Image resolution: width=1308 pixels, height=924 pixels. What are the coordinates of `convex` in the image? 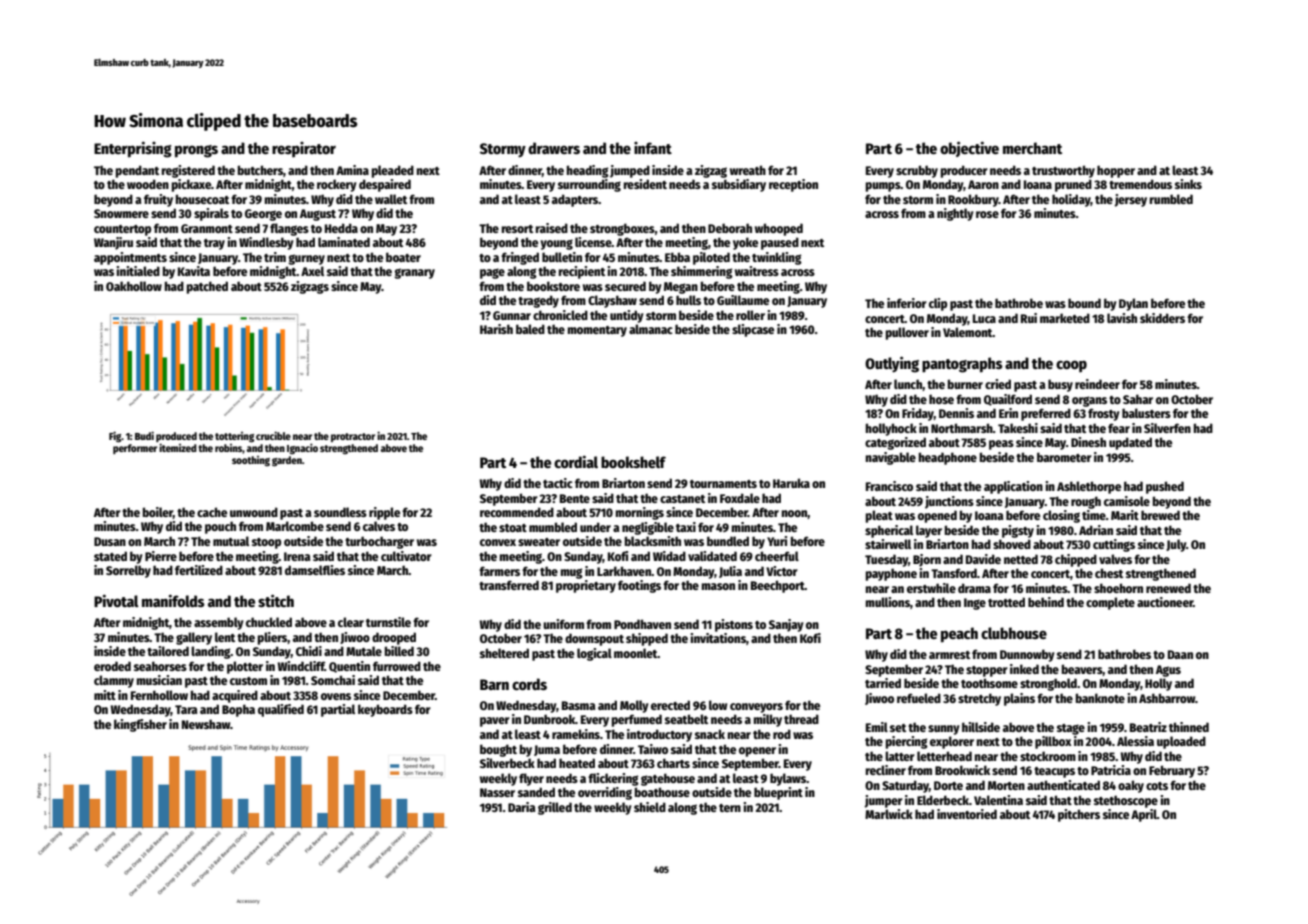 It's located at (498, 542).
